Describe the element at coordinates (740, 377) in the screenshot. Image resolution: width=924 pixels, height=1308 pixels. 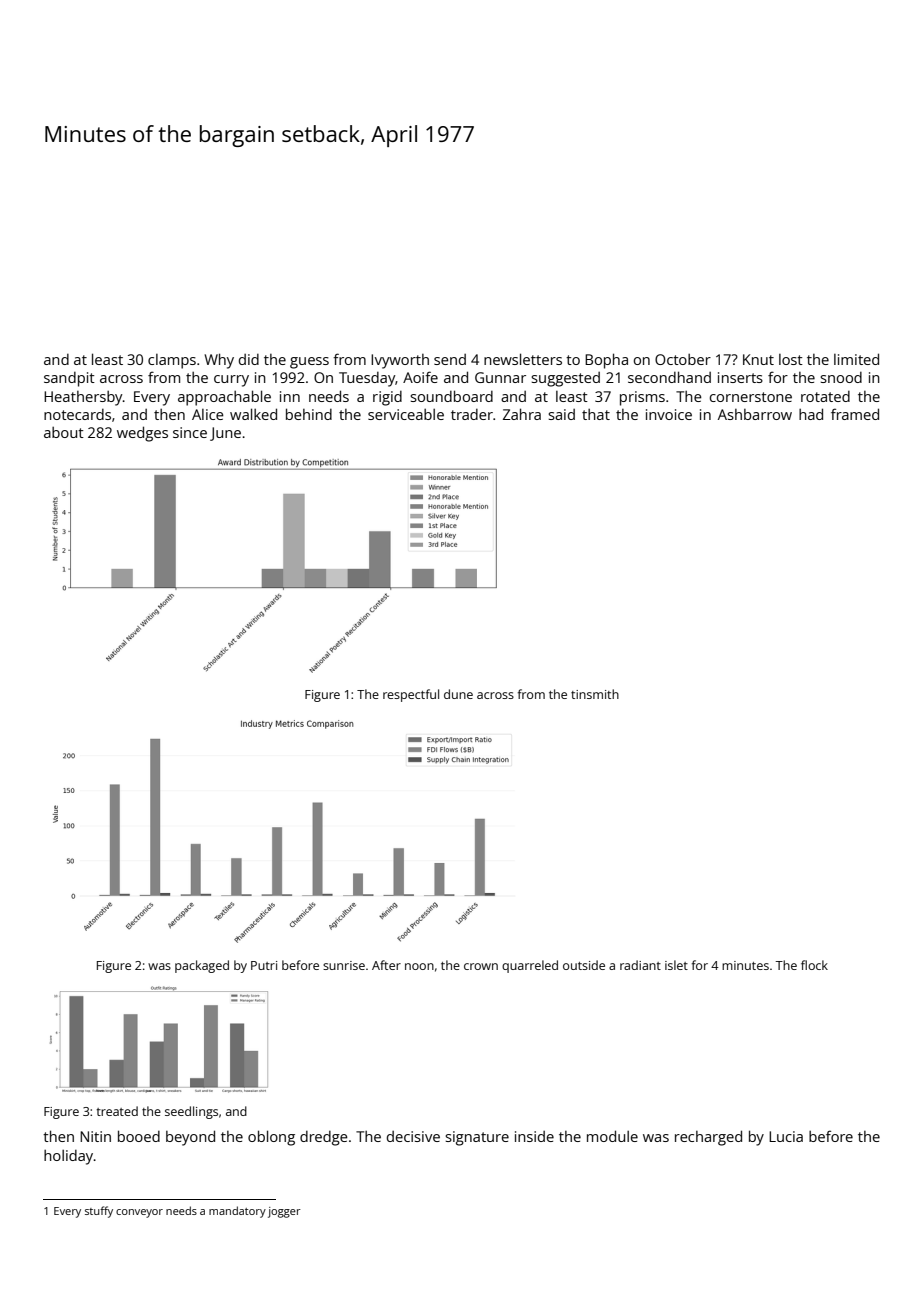
I see `inserts` at that location.
